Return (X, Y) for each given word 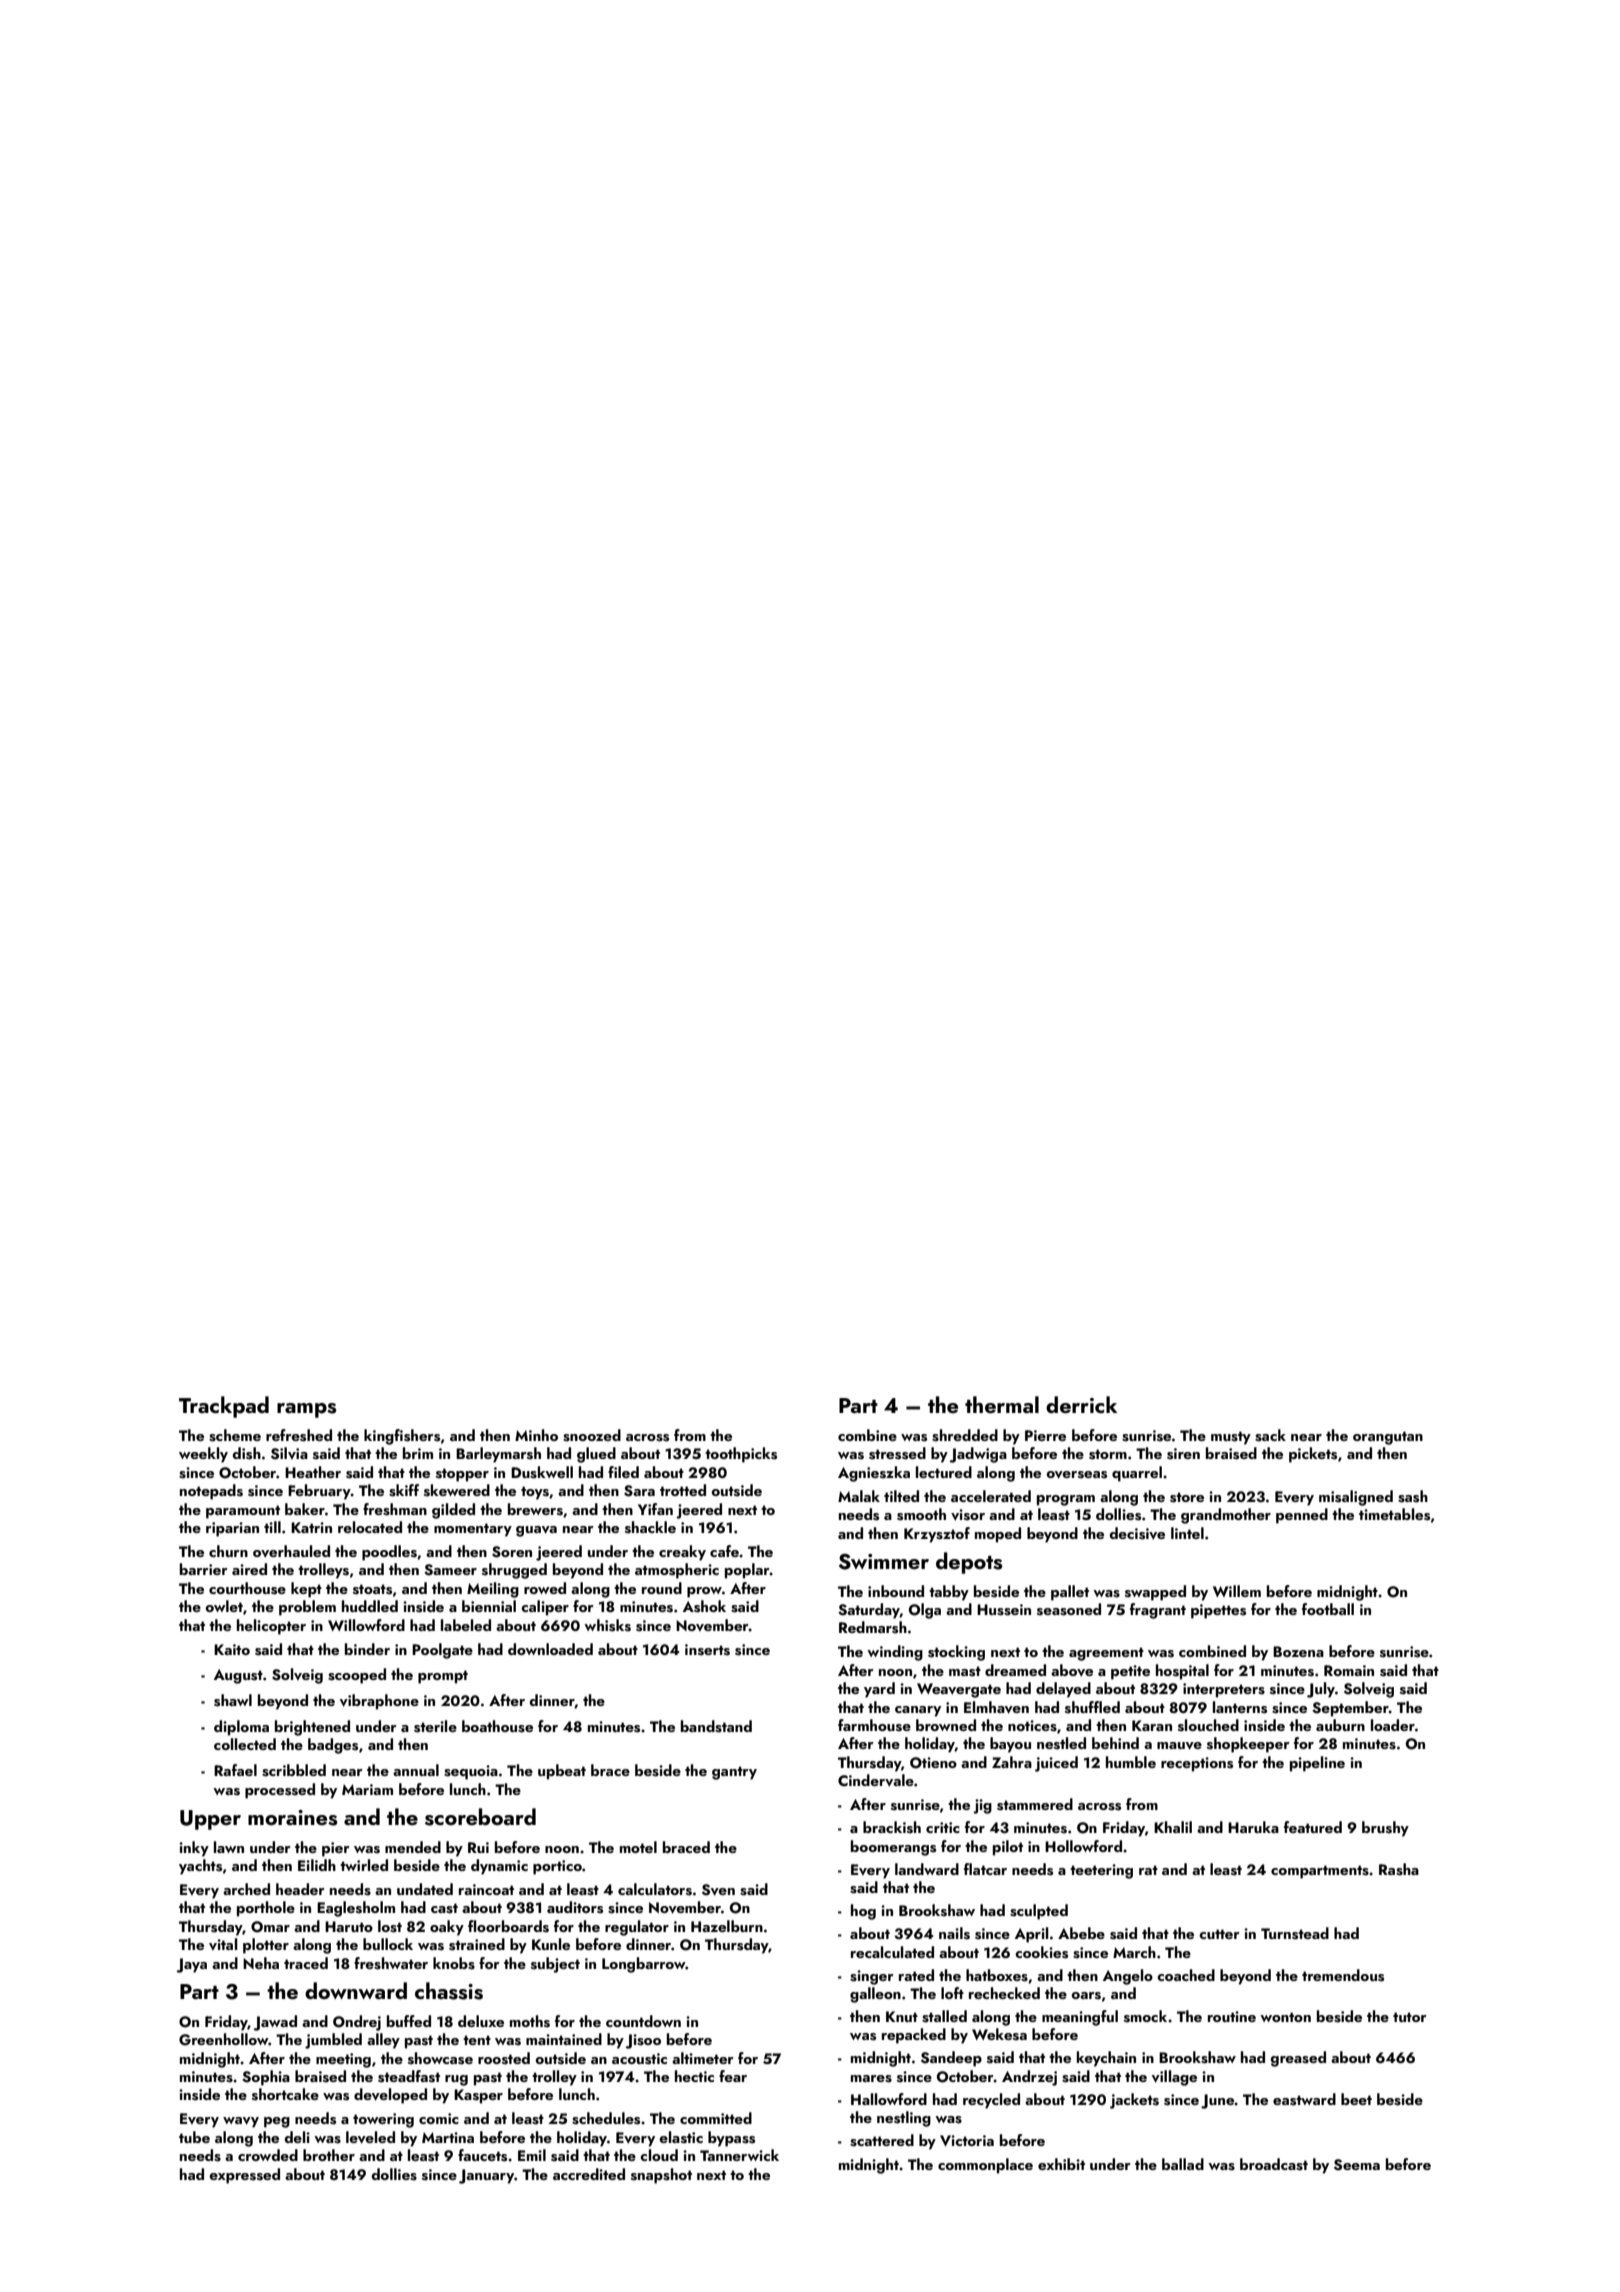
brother (329, 2155)
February (319, 1492)
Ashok (704, 1606)
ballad (1183, 2164)
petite (1130, 1672)
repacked (914, 2036)
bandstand (716, 1726)
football (1328, 1609)
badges (333, 1746)
